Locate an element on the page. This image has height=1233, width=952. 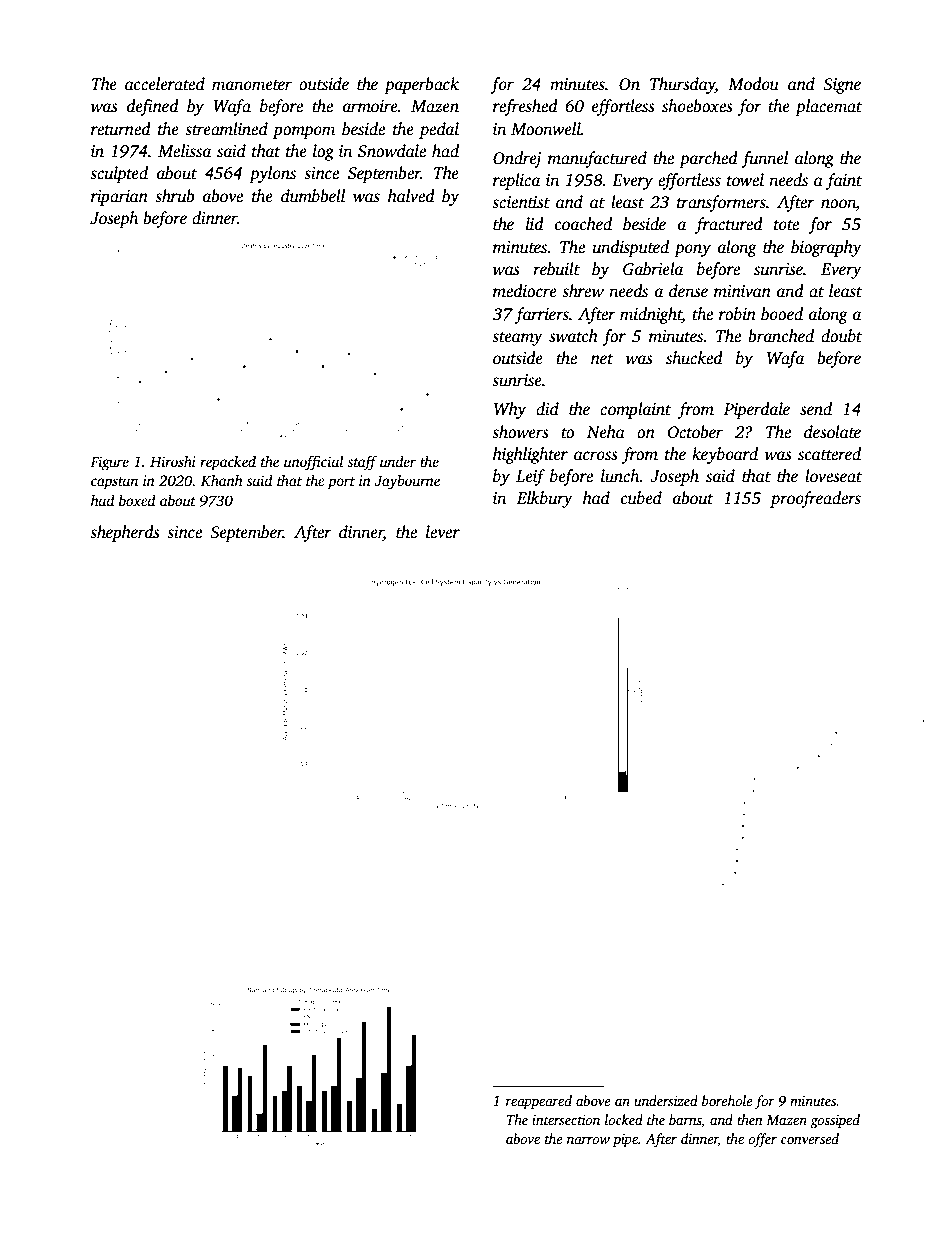
Modou is located at coordinates (753, 84).
